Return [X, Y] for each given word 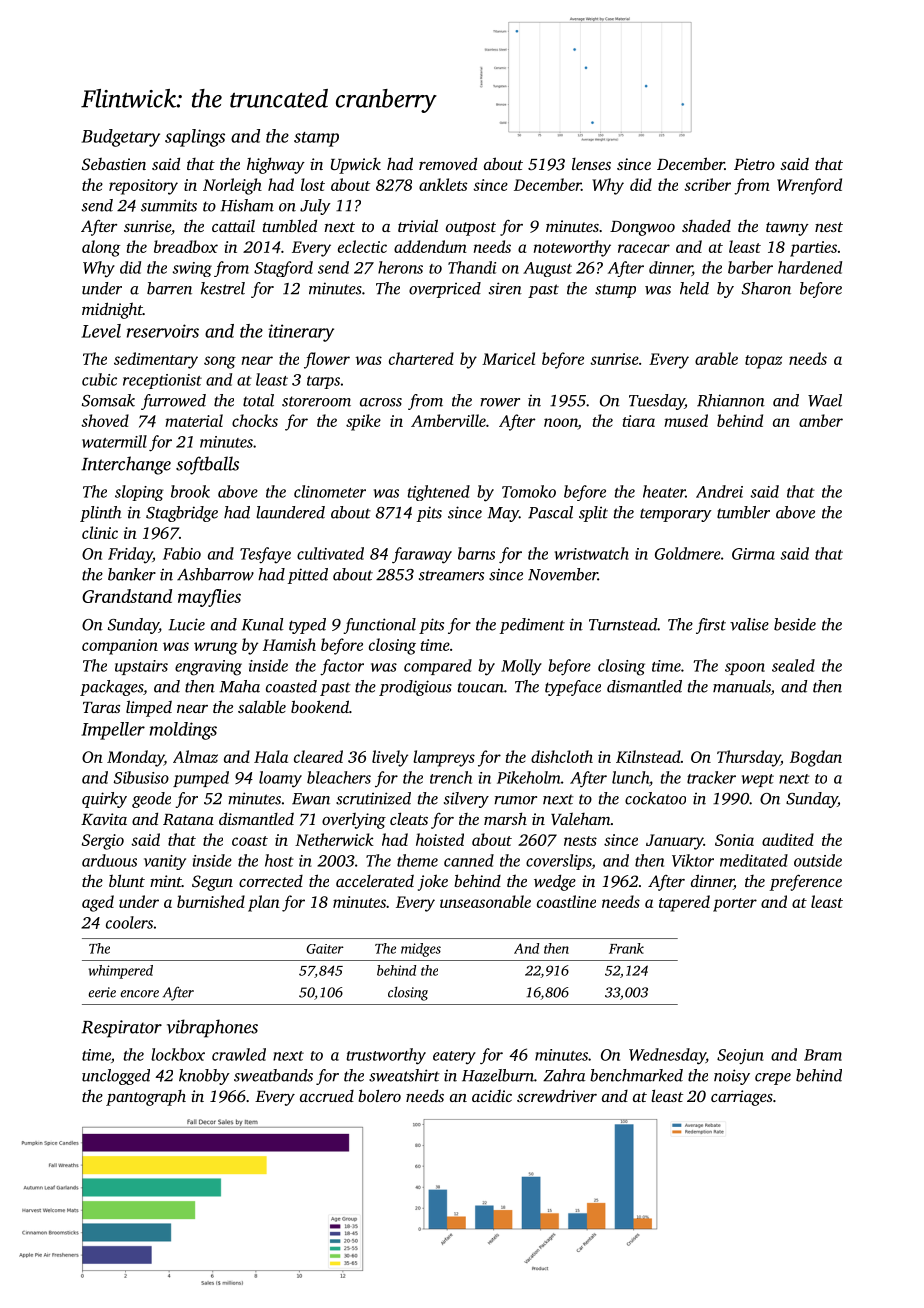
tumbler [743, 512]
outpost [471, 229]
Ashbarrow [215, 574]
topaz [763, 362]
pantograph [146, 1098]
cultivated [330, 553]
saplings [195, 138]
